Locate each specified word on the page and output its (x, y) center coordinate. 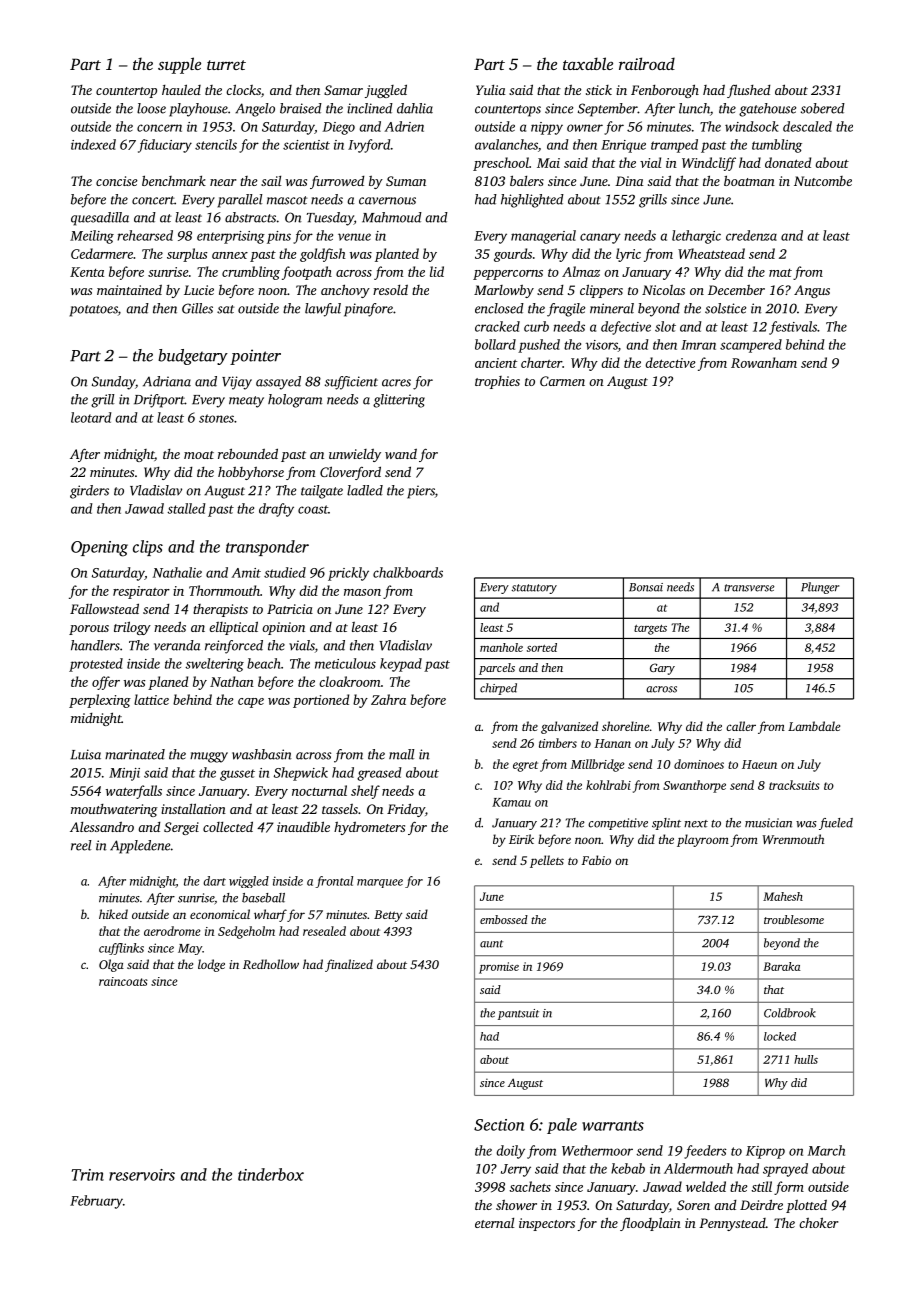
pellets (547, 861)
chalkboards (408, 572)
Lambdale (814, 726)
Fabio (596, 860)
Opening (99, 549)
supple (179, 65)
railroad (647, 63)
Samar (343, 90)
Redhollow (271, 964)
